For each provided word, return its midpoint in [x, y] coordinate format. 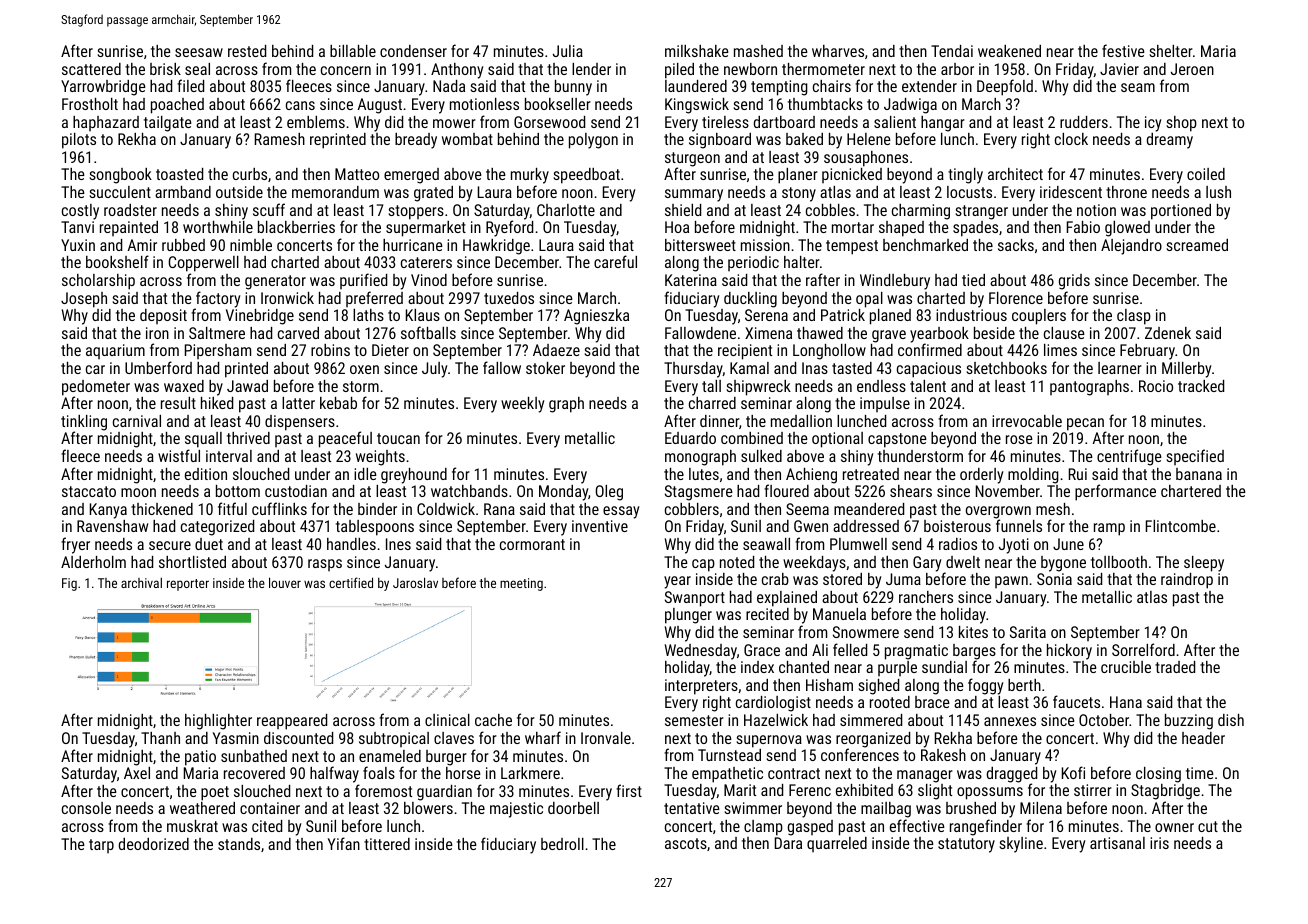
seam [1138, 87]
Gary [927, 564]
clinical [447, 720]
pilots [79, 141]
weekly [522, 405]
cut [1208, 826]
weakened [1009, 51]
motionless [484, 104]
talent [928, 386]
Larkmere [530, 773]
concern [346, 70]
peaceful [345, 439]
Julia [568, 51]
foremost [383, 790]
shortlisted [192, 562]
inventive [600, 526]
